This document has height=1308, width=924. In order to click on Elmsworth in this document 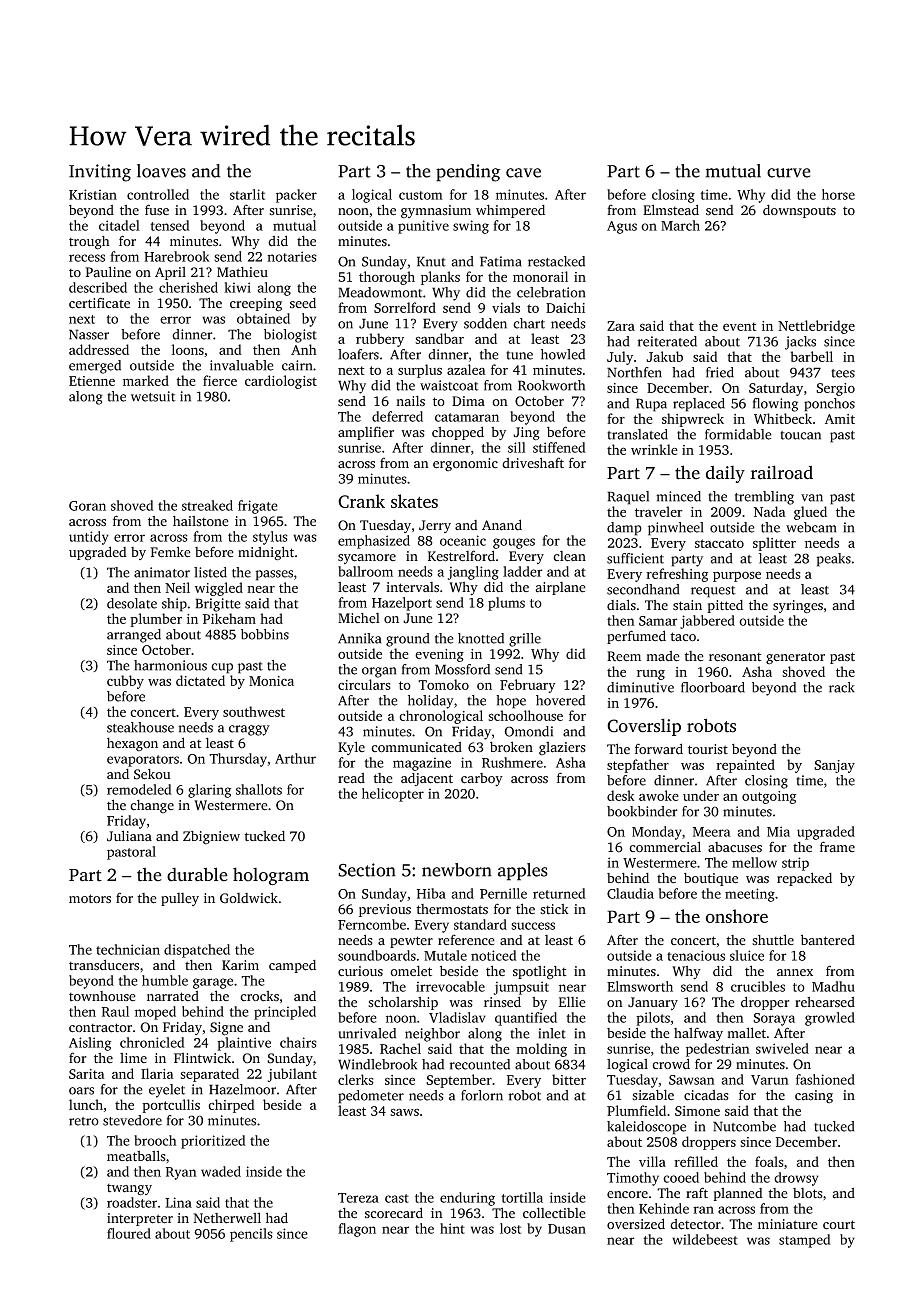, I will do `click(640, 986)`.
